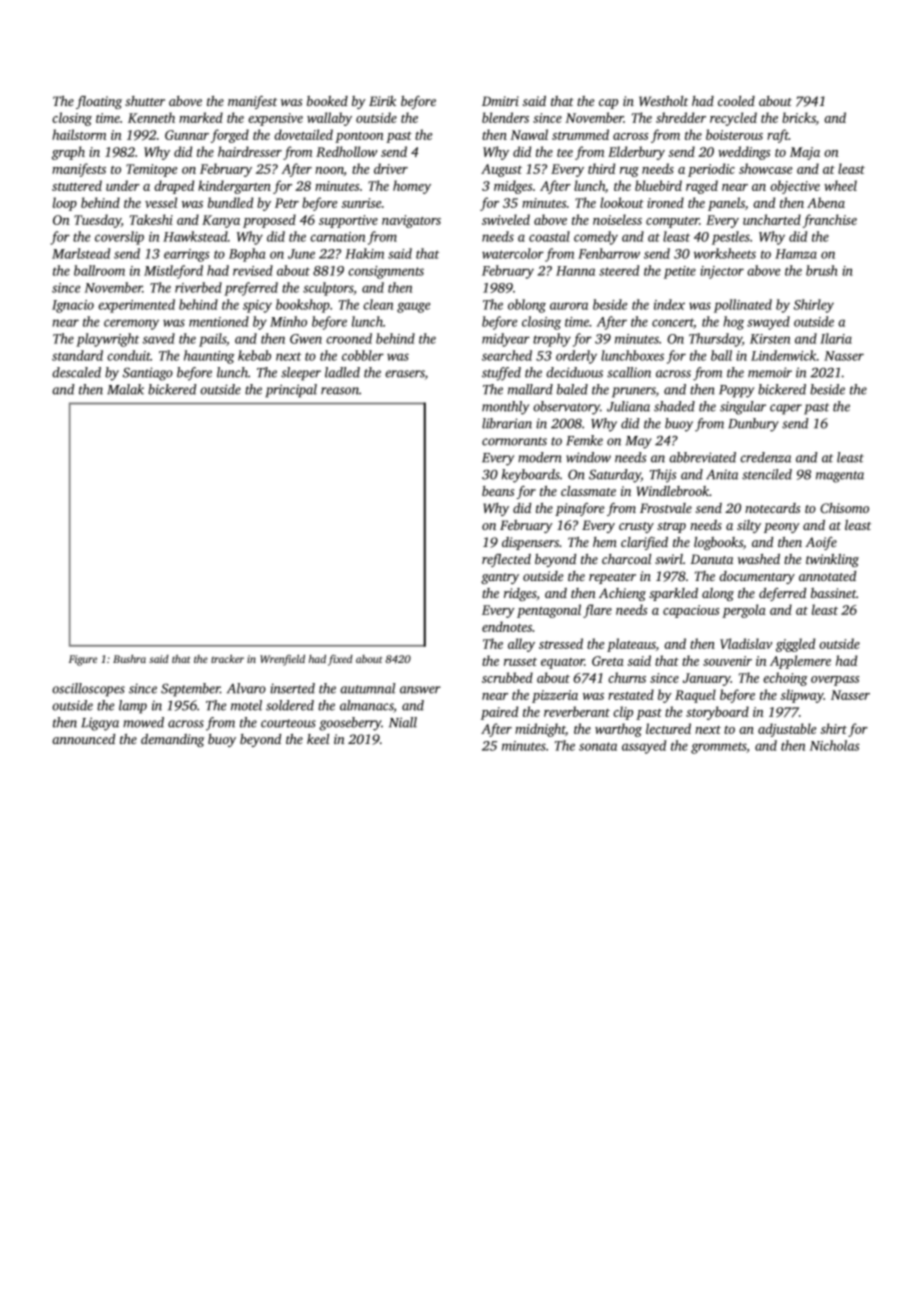  What do you see at coordinates (145, 101) in the screenshot?
I see `shutter` at bounding box center [145, 101].
